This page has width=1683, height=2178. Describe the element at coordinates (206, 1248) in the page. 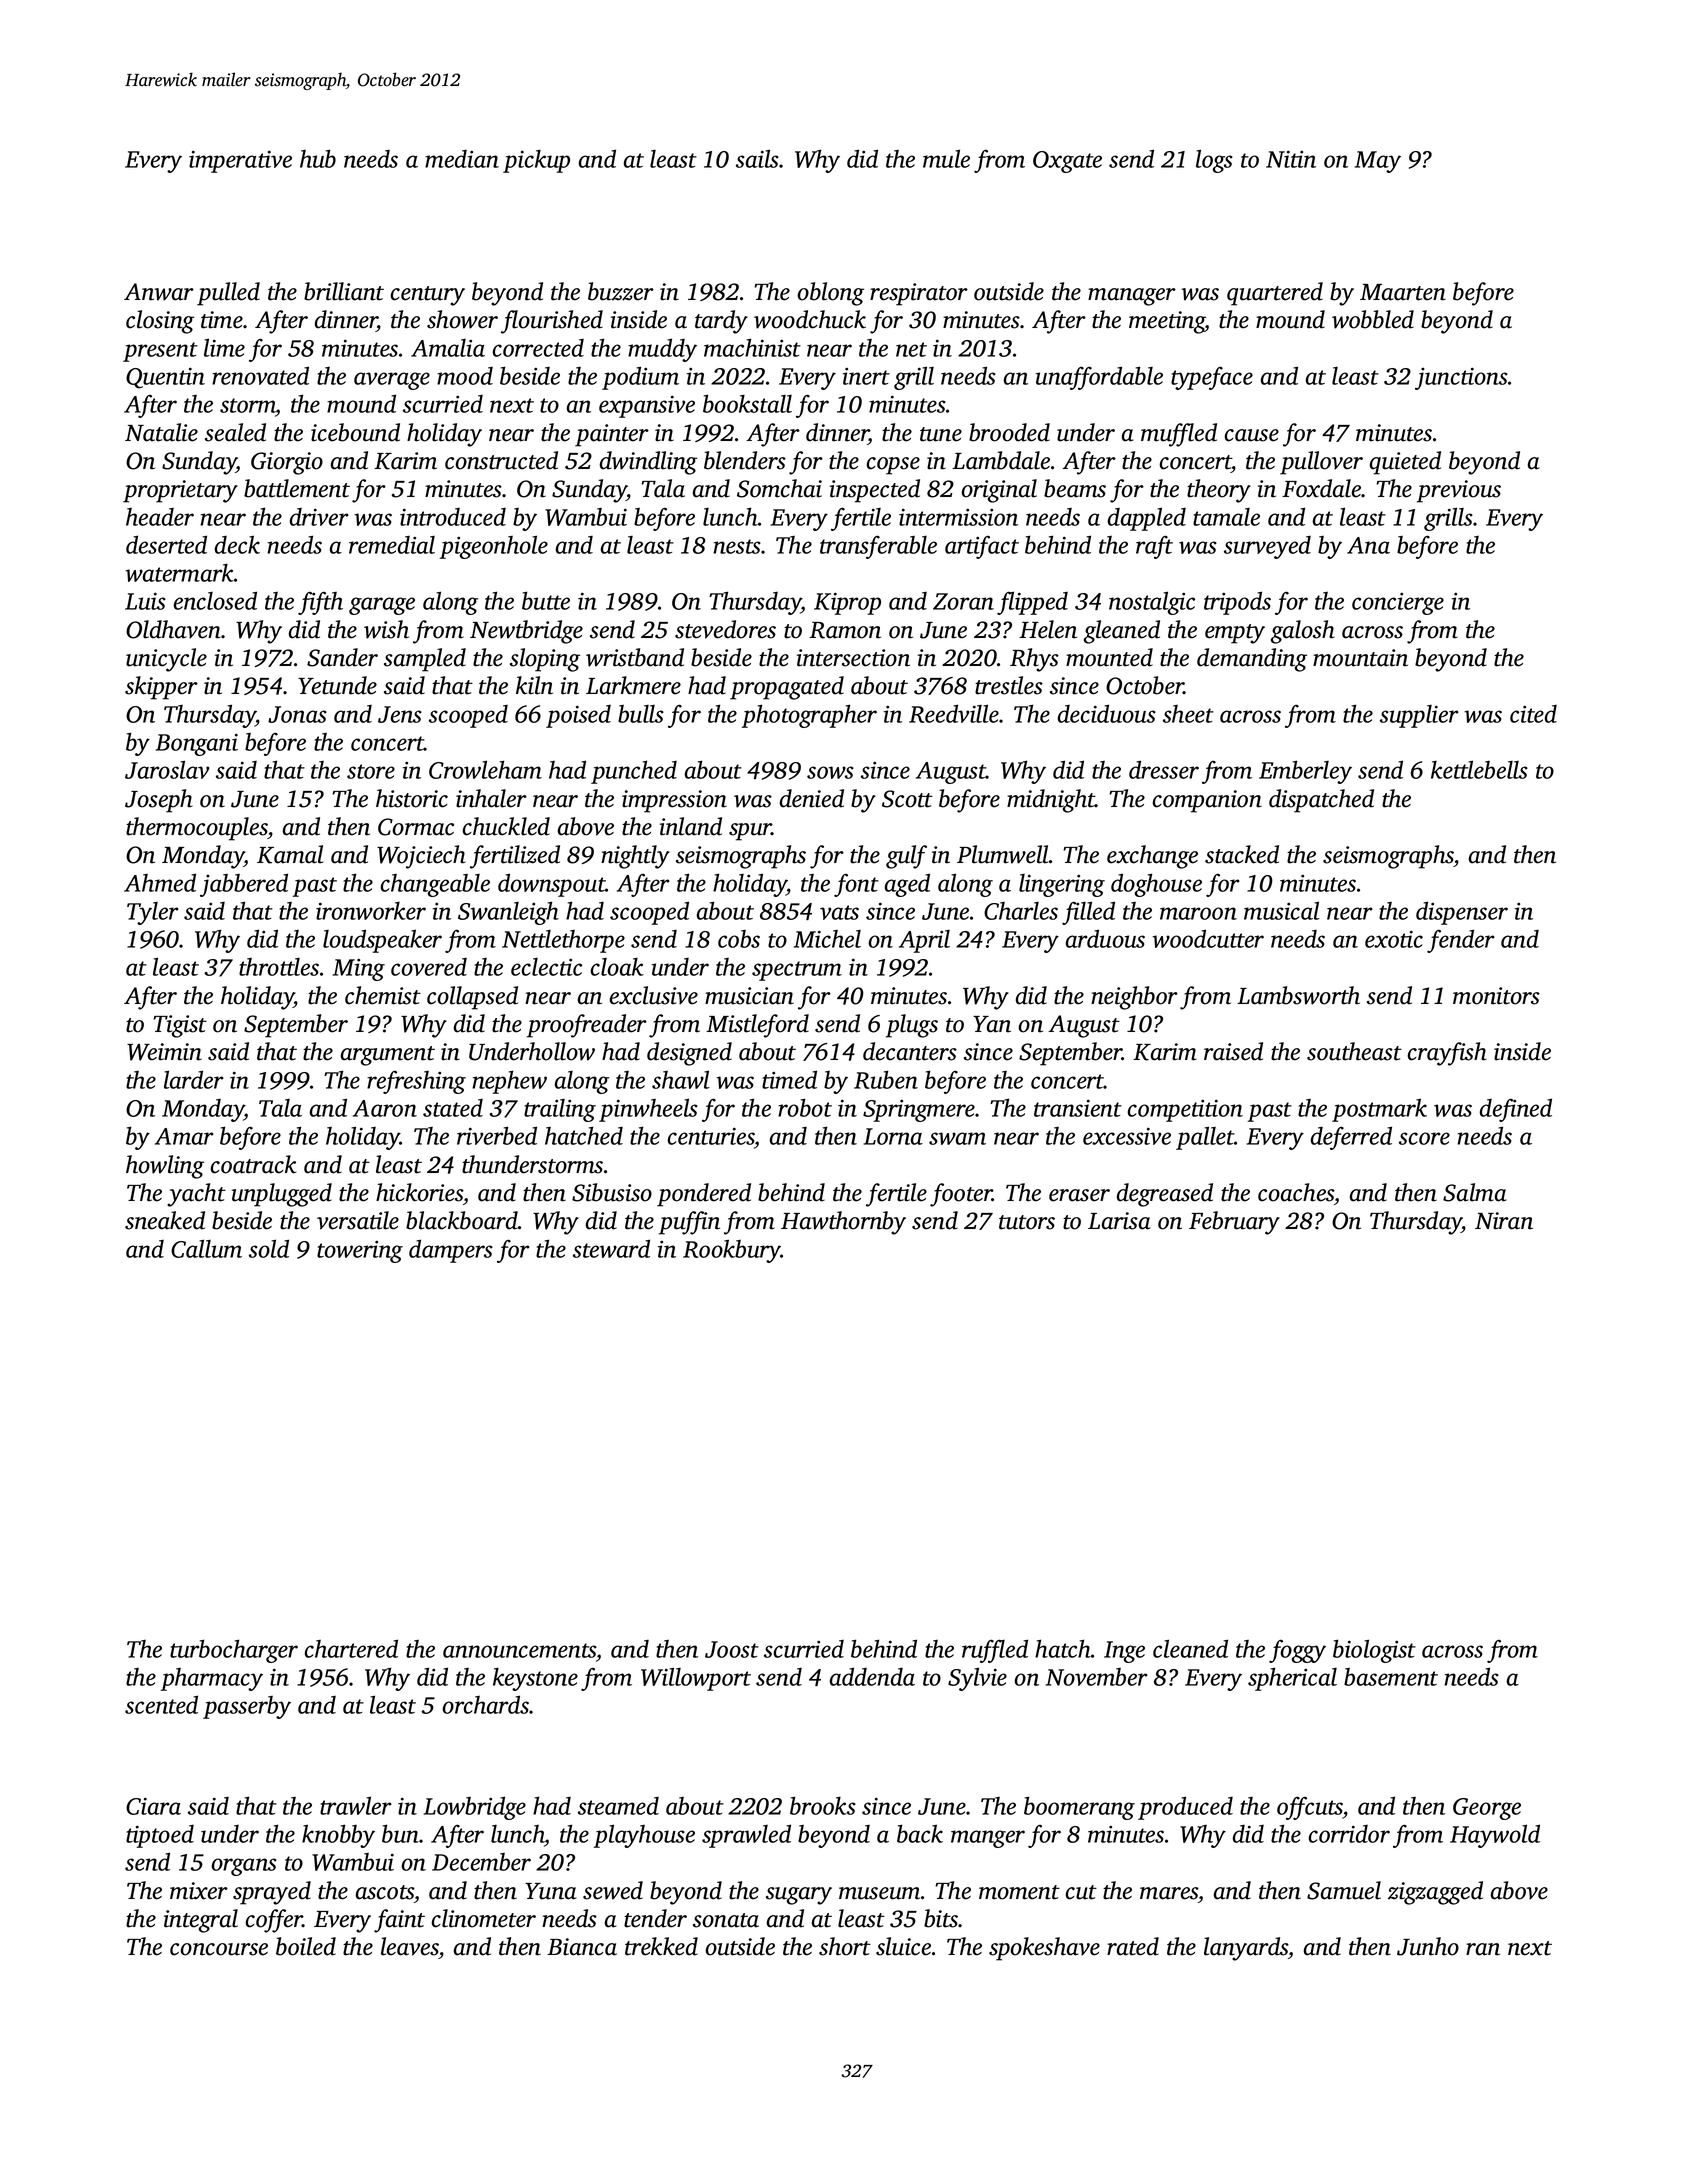

I see `Callum` at that location.
